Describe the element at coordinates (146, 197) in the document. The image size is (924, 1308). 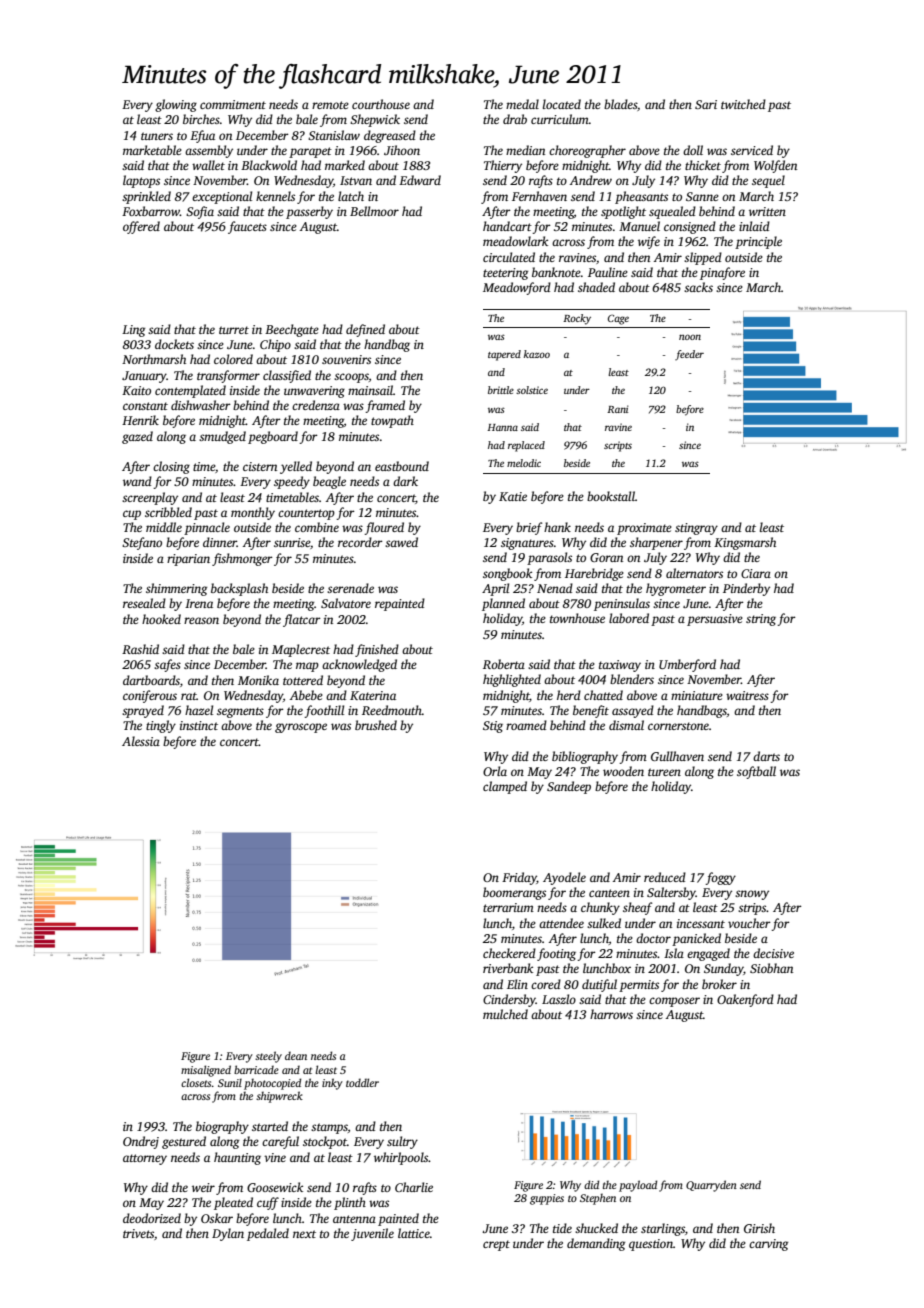
I see `sprinkled` at that location.
